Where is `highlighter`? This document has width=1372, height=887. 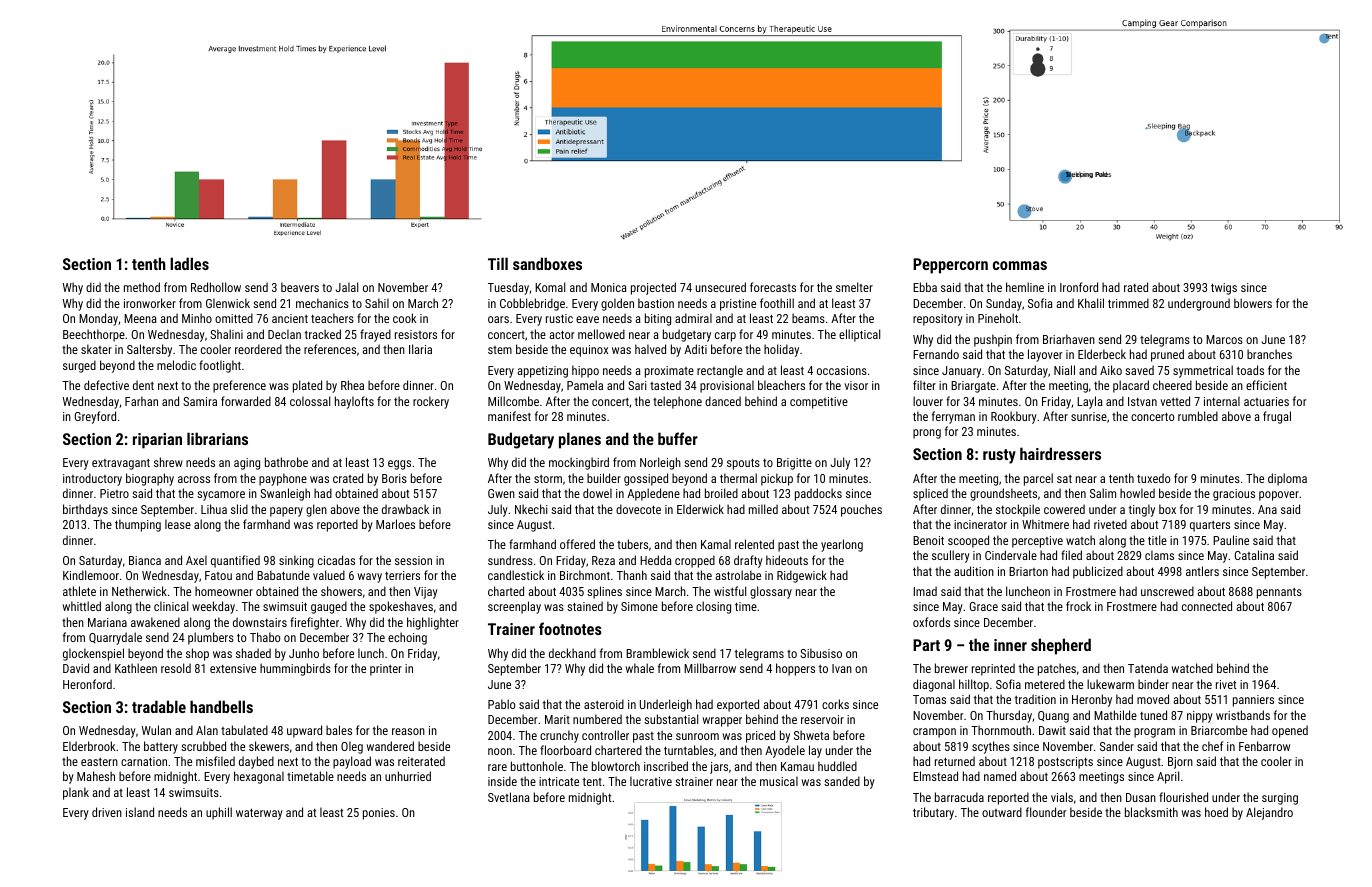 highlighter is located at coordinates (433, 623).
